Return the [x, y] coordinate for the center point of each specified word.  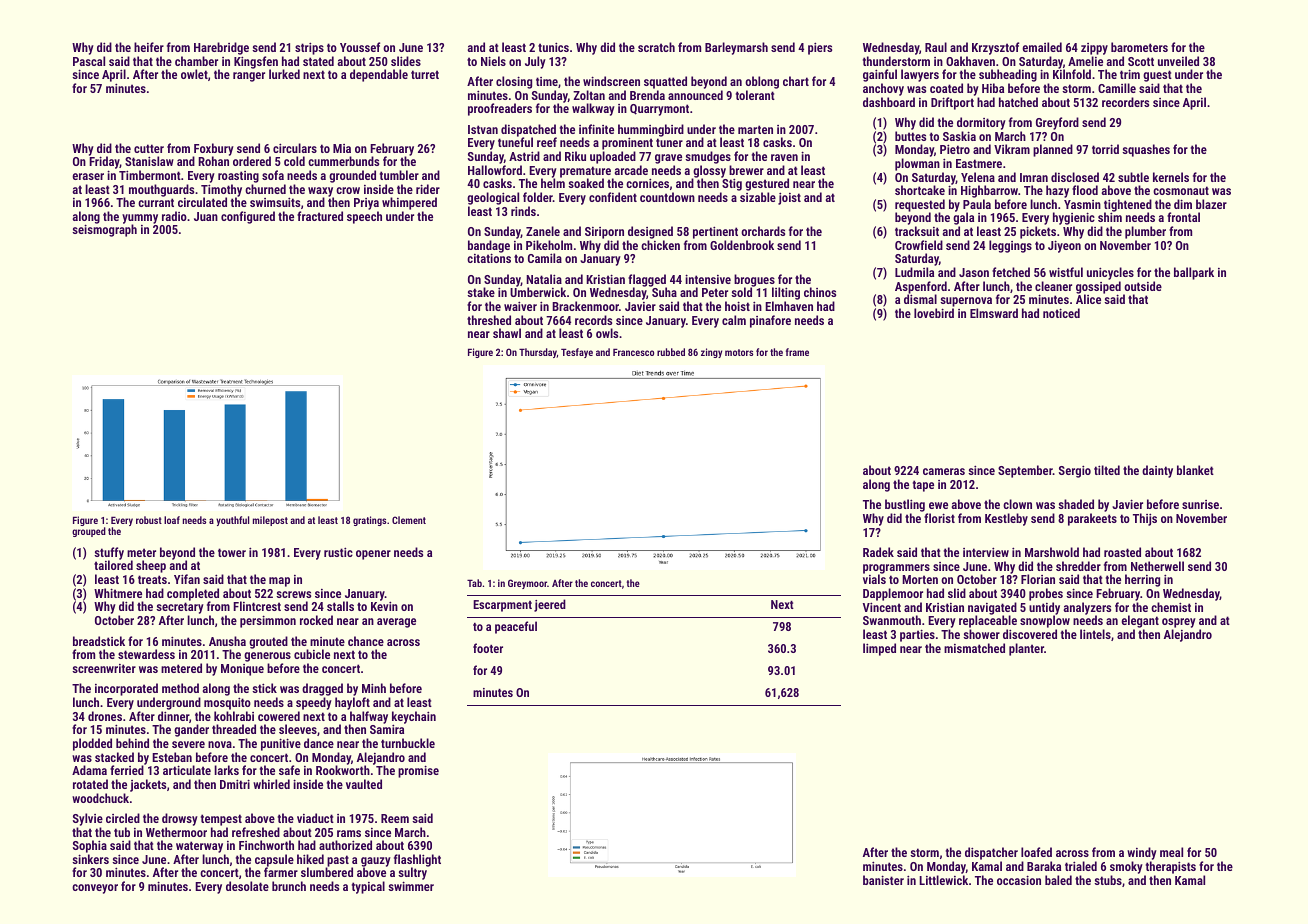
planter [1026, 649]
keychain [414, 718]
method [180, 688]
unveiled [1178, 61]
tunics [553, 47]
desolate [247, 886]
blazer [1211, 204]
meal [1171, 852]
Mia [342, 148]
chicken [660, 245]
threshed [489, 320]
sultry [412, 874]
